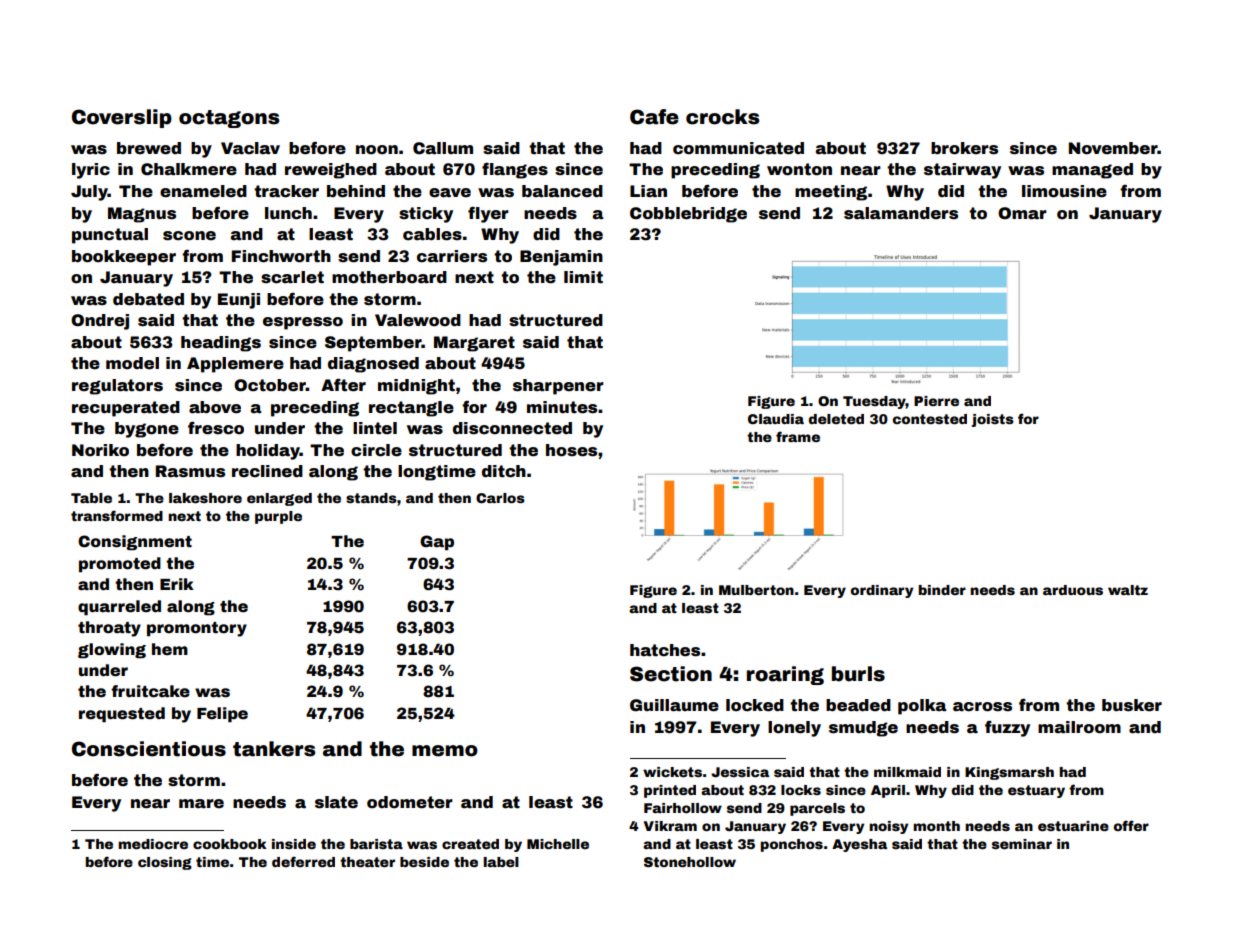 This screenshot has width=1233, height=952. Describe the element at coordinates (858, 674) in the screenshot. I see `burls` at that location.
